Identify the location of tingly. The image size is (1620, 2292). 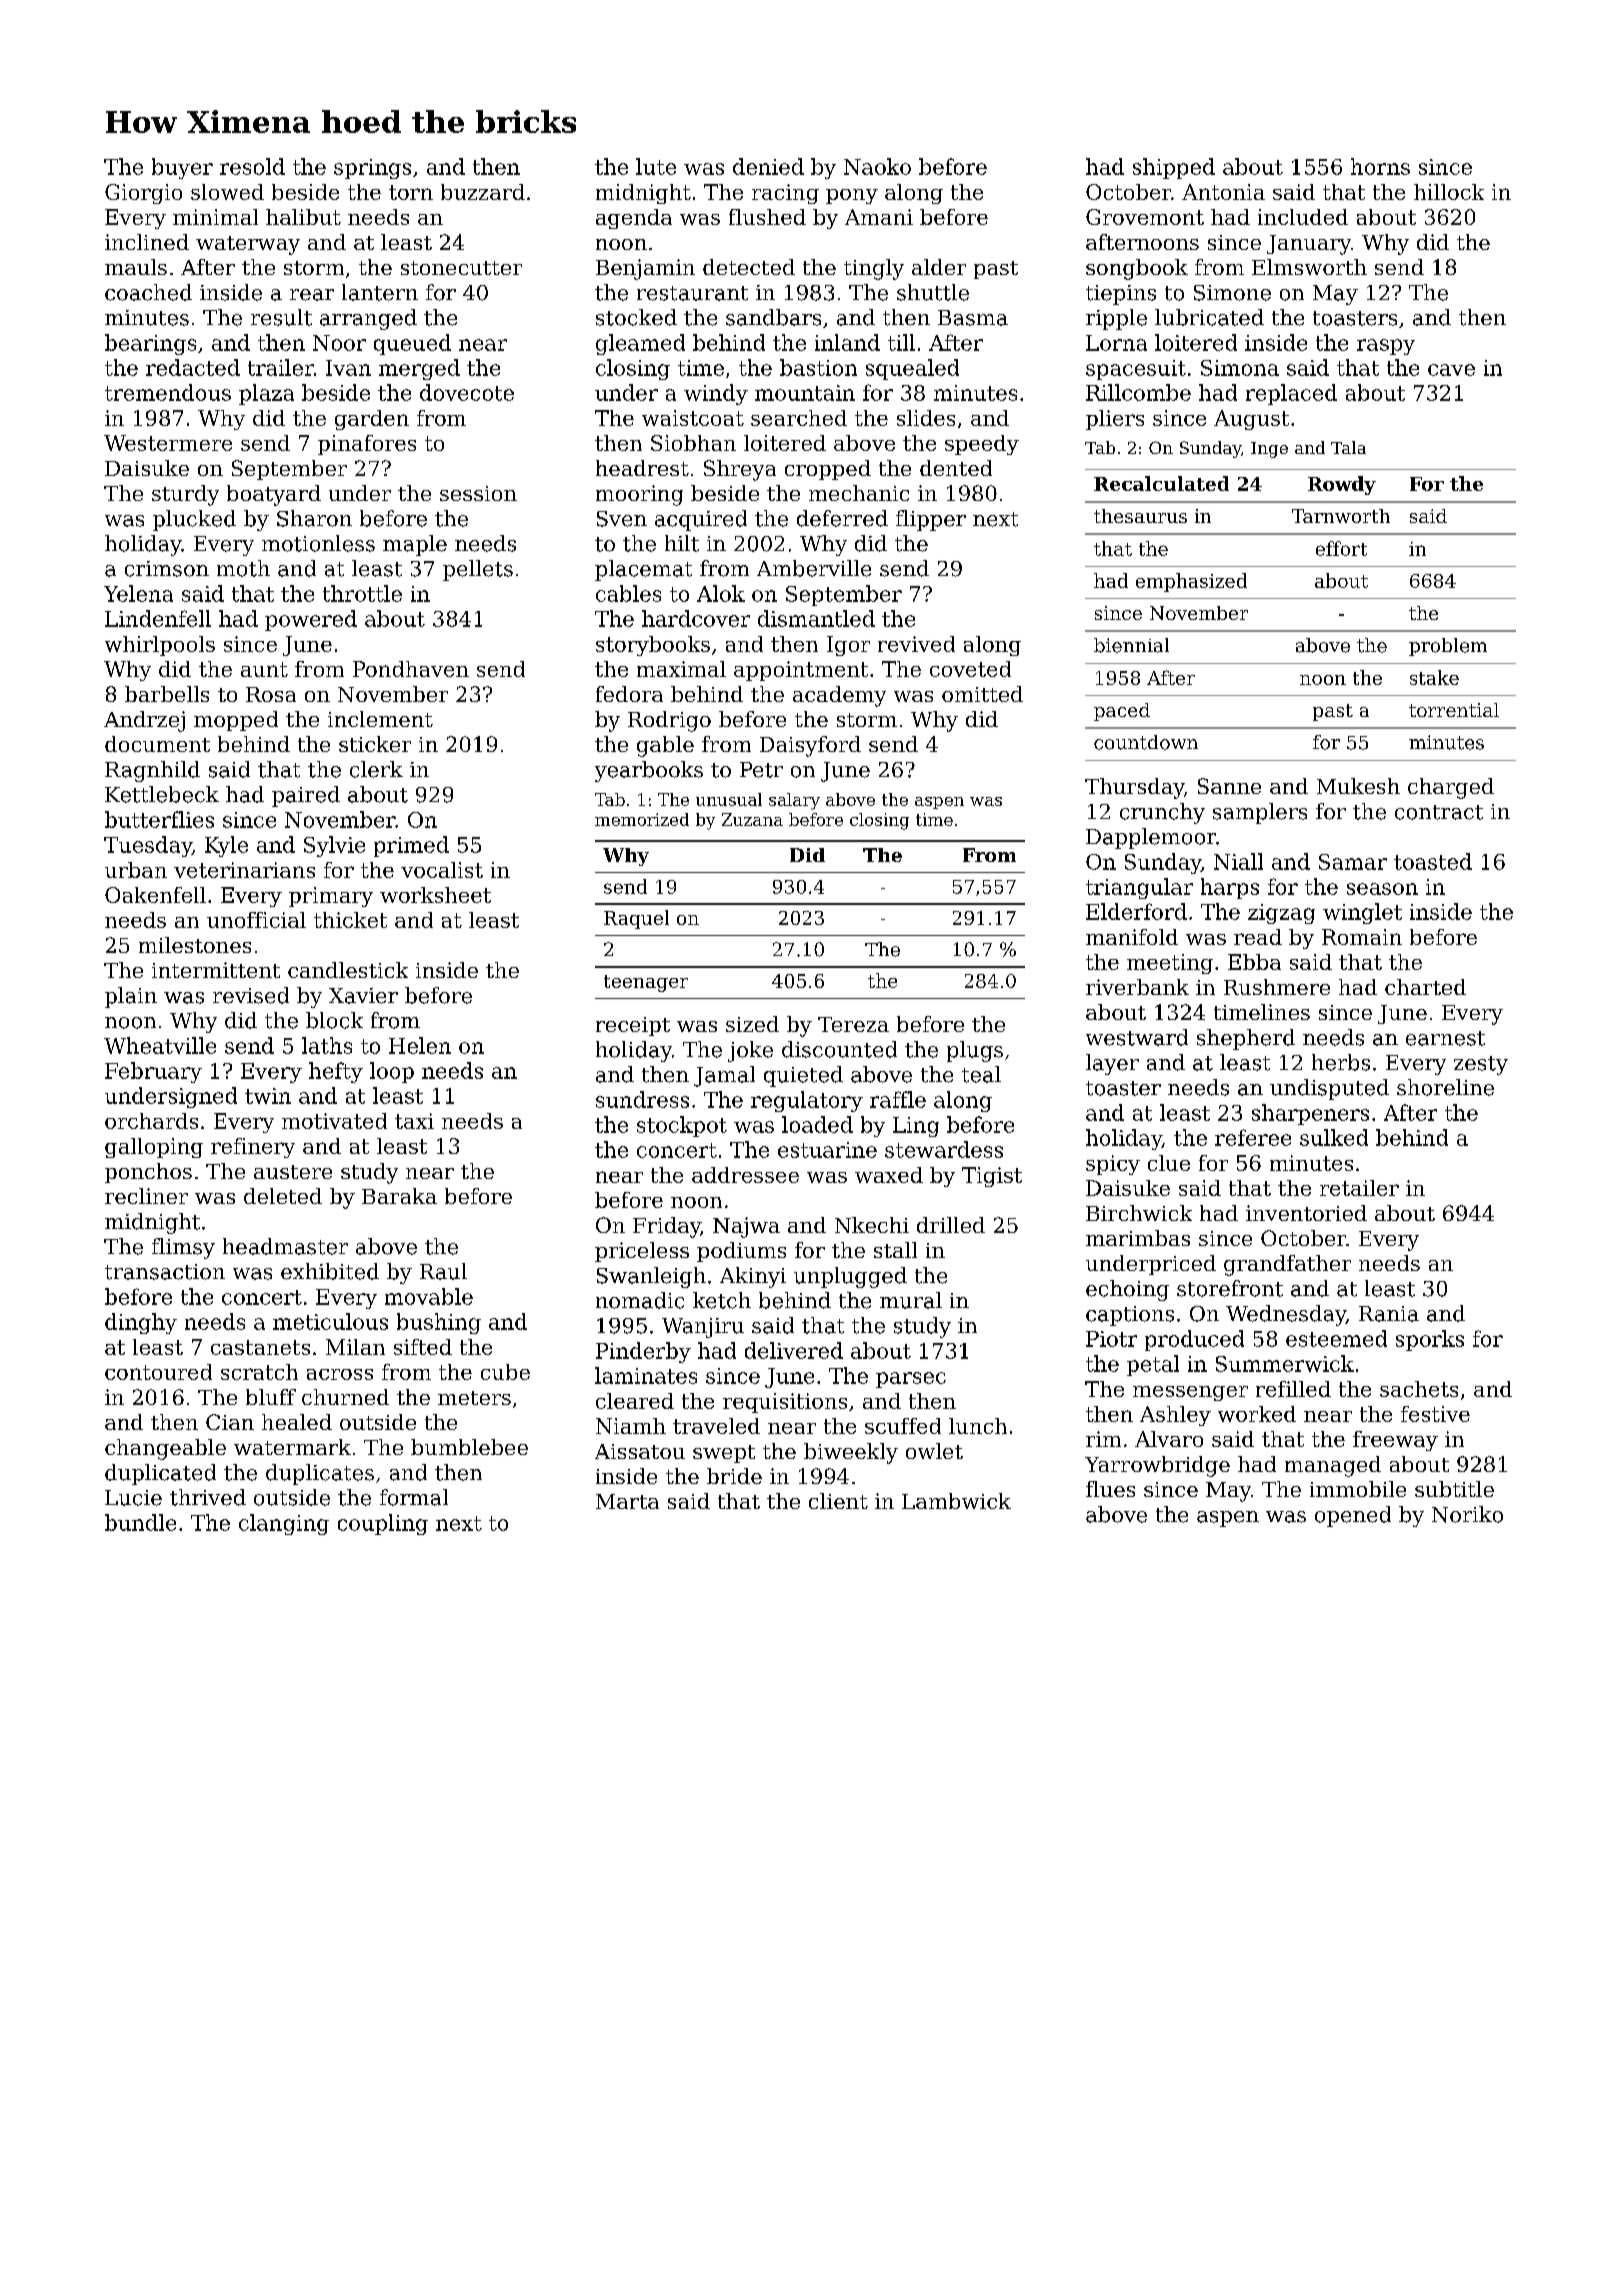
(874, 269).
